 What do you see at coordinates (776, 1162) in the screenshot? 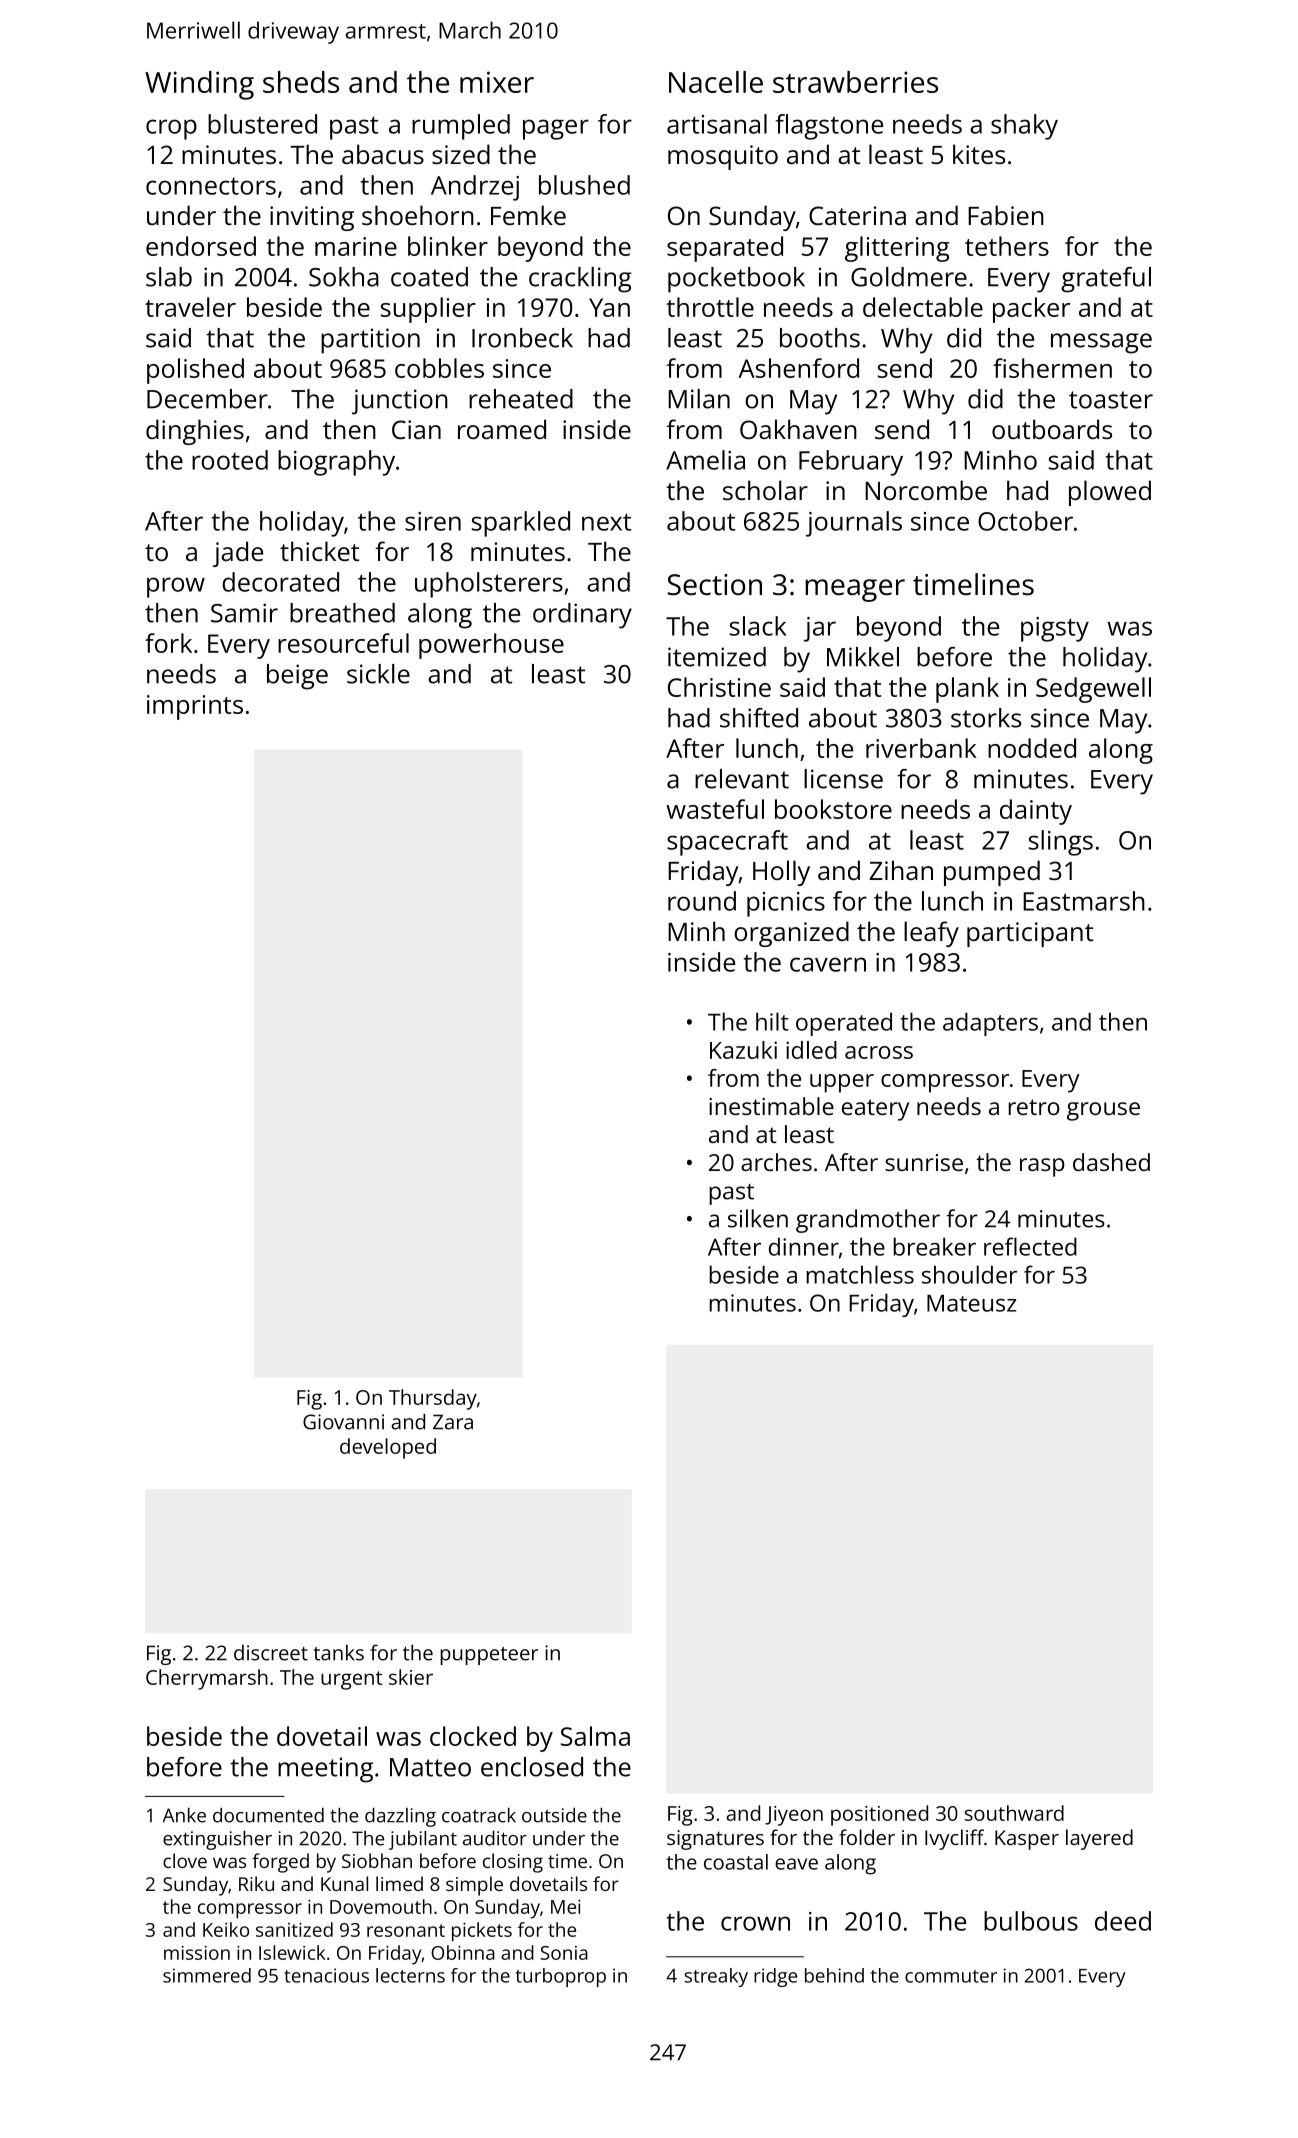
I see `arches` at bounding box center [776, 1162].
